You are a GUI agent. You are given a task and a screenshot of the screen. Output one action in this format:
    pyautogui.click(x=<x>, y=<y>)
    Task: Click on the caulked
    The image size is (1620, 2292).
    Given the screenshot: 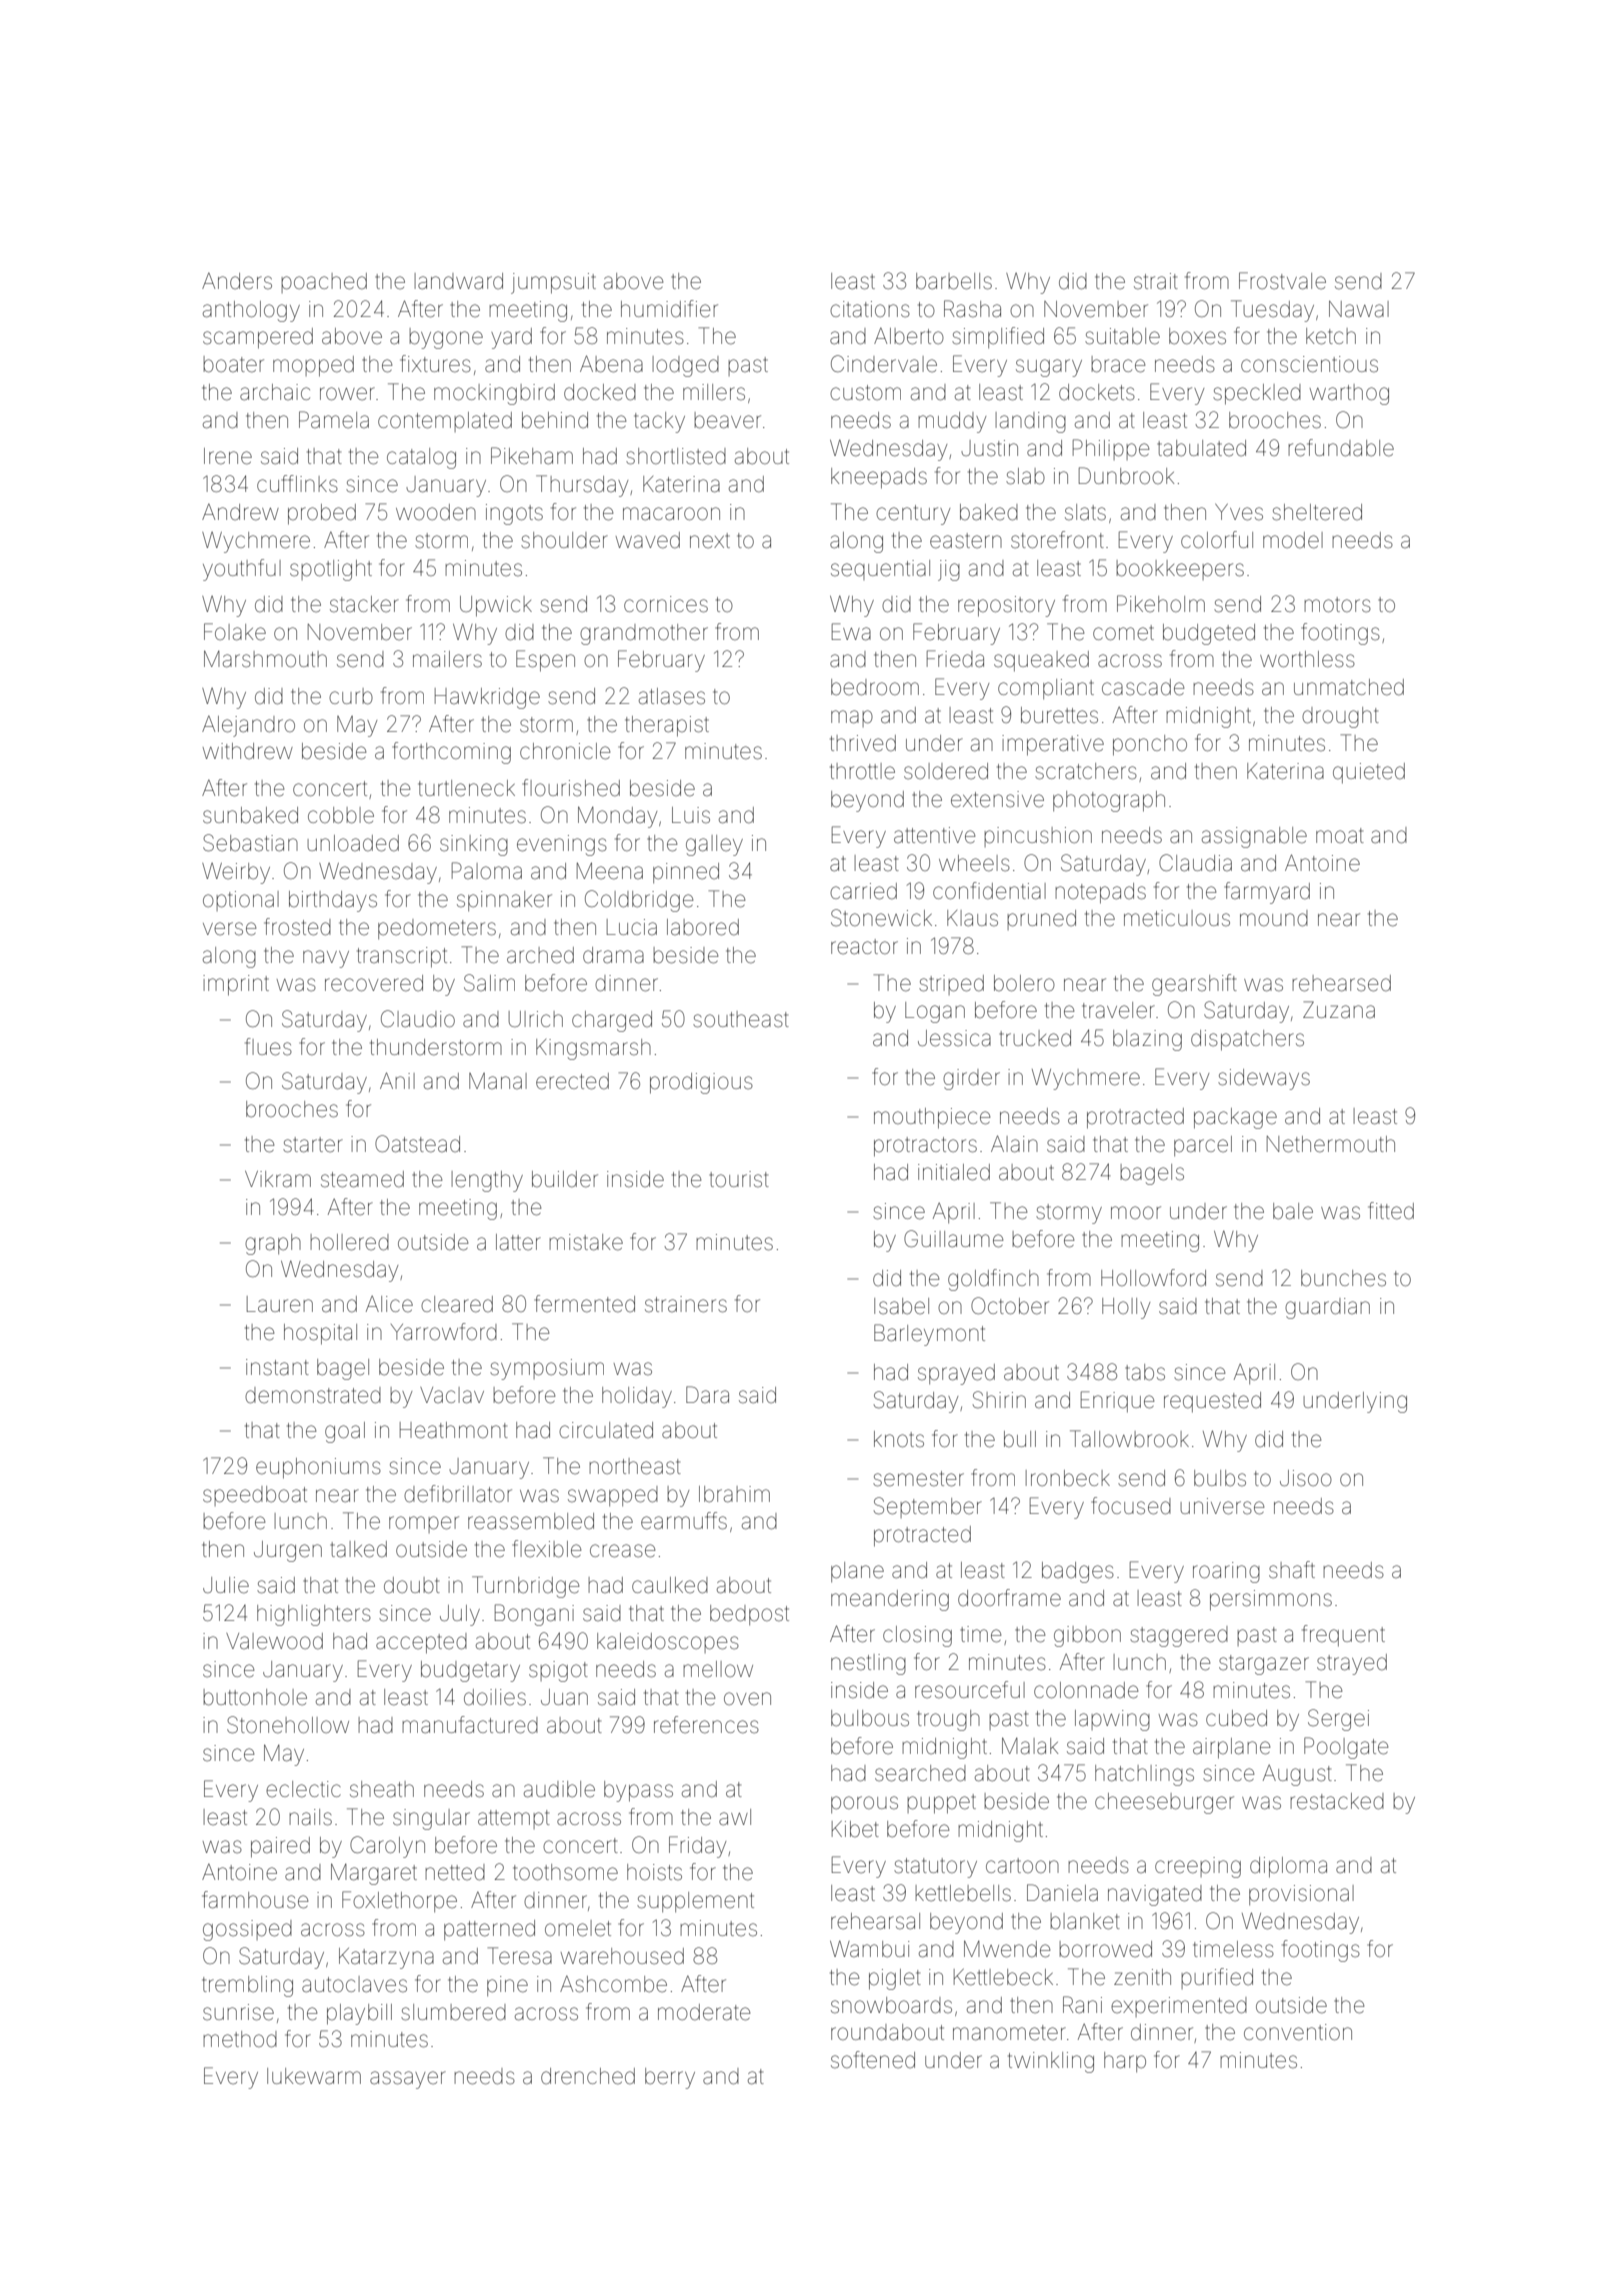 What is the action you would take?
    pyautogui.click(x=670, y=1585)
